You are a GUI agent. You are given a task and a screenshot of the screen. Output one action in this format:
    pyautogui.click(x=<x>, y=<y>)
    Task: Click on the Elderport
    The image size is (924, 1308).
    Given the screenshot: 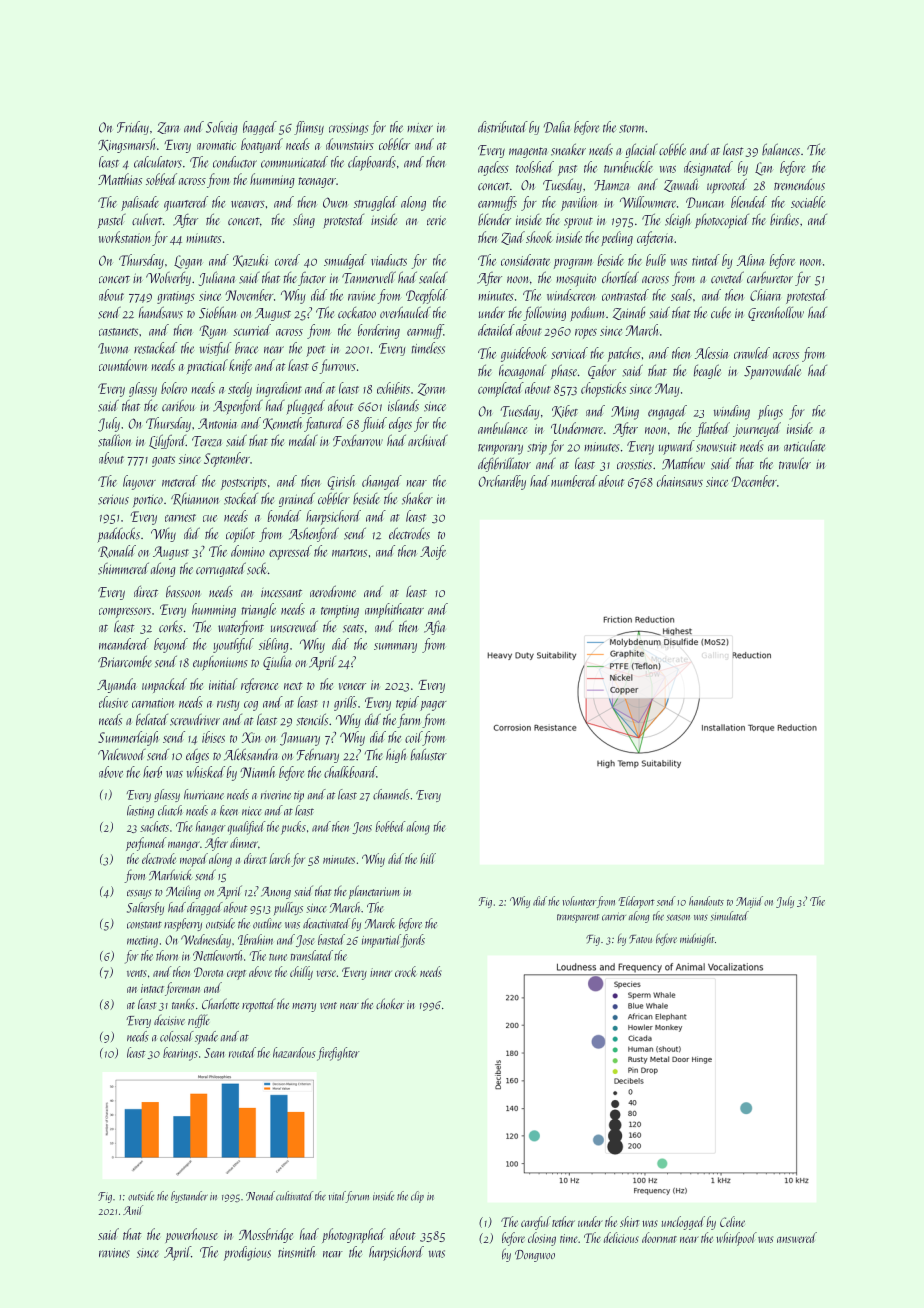 What is the action you would take?
    pyautogui.click(x=636, y=902)
